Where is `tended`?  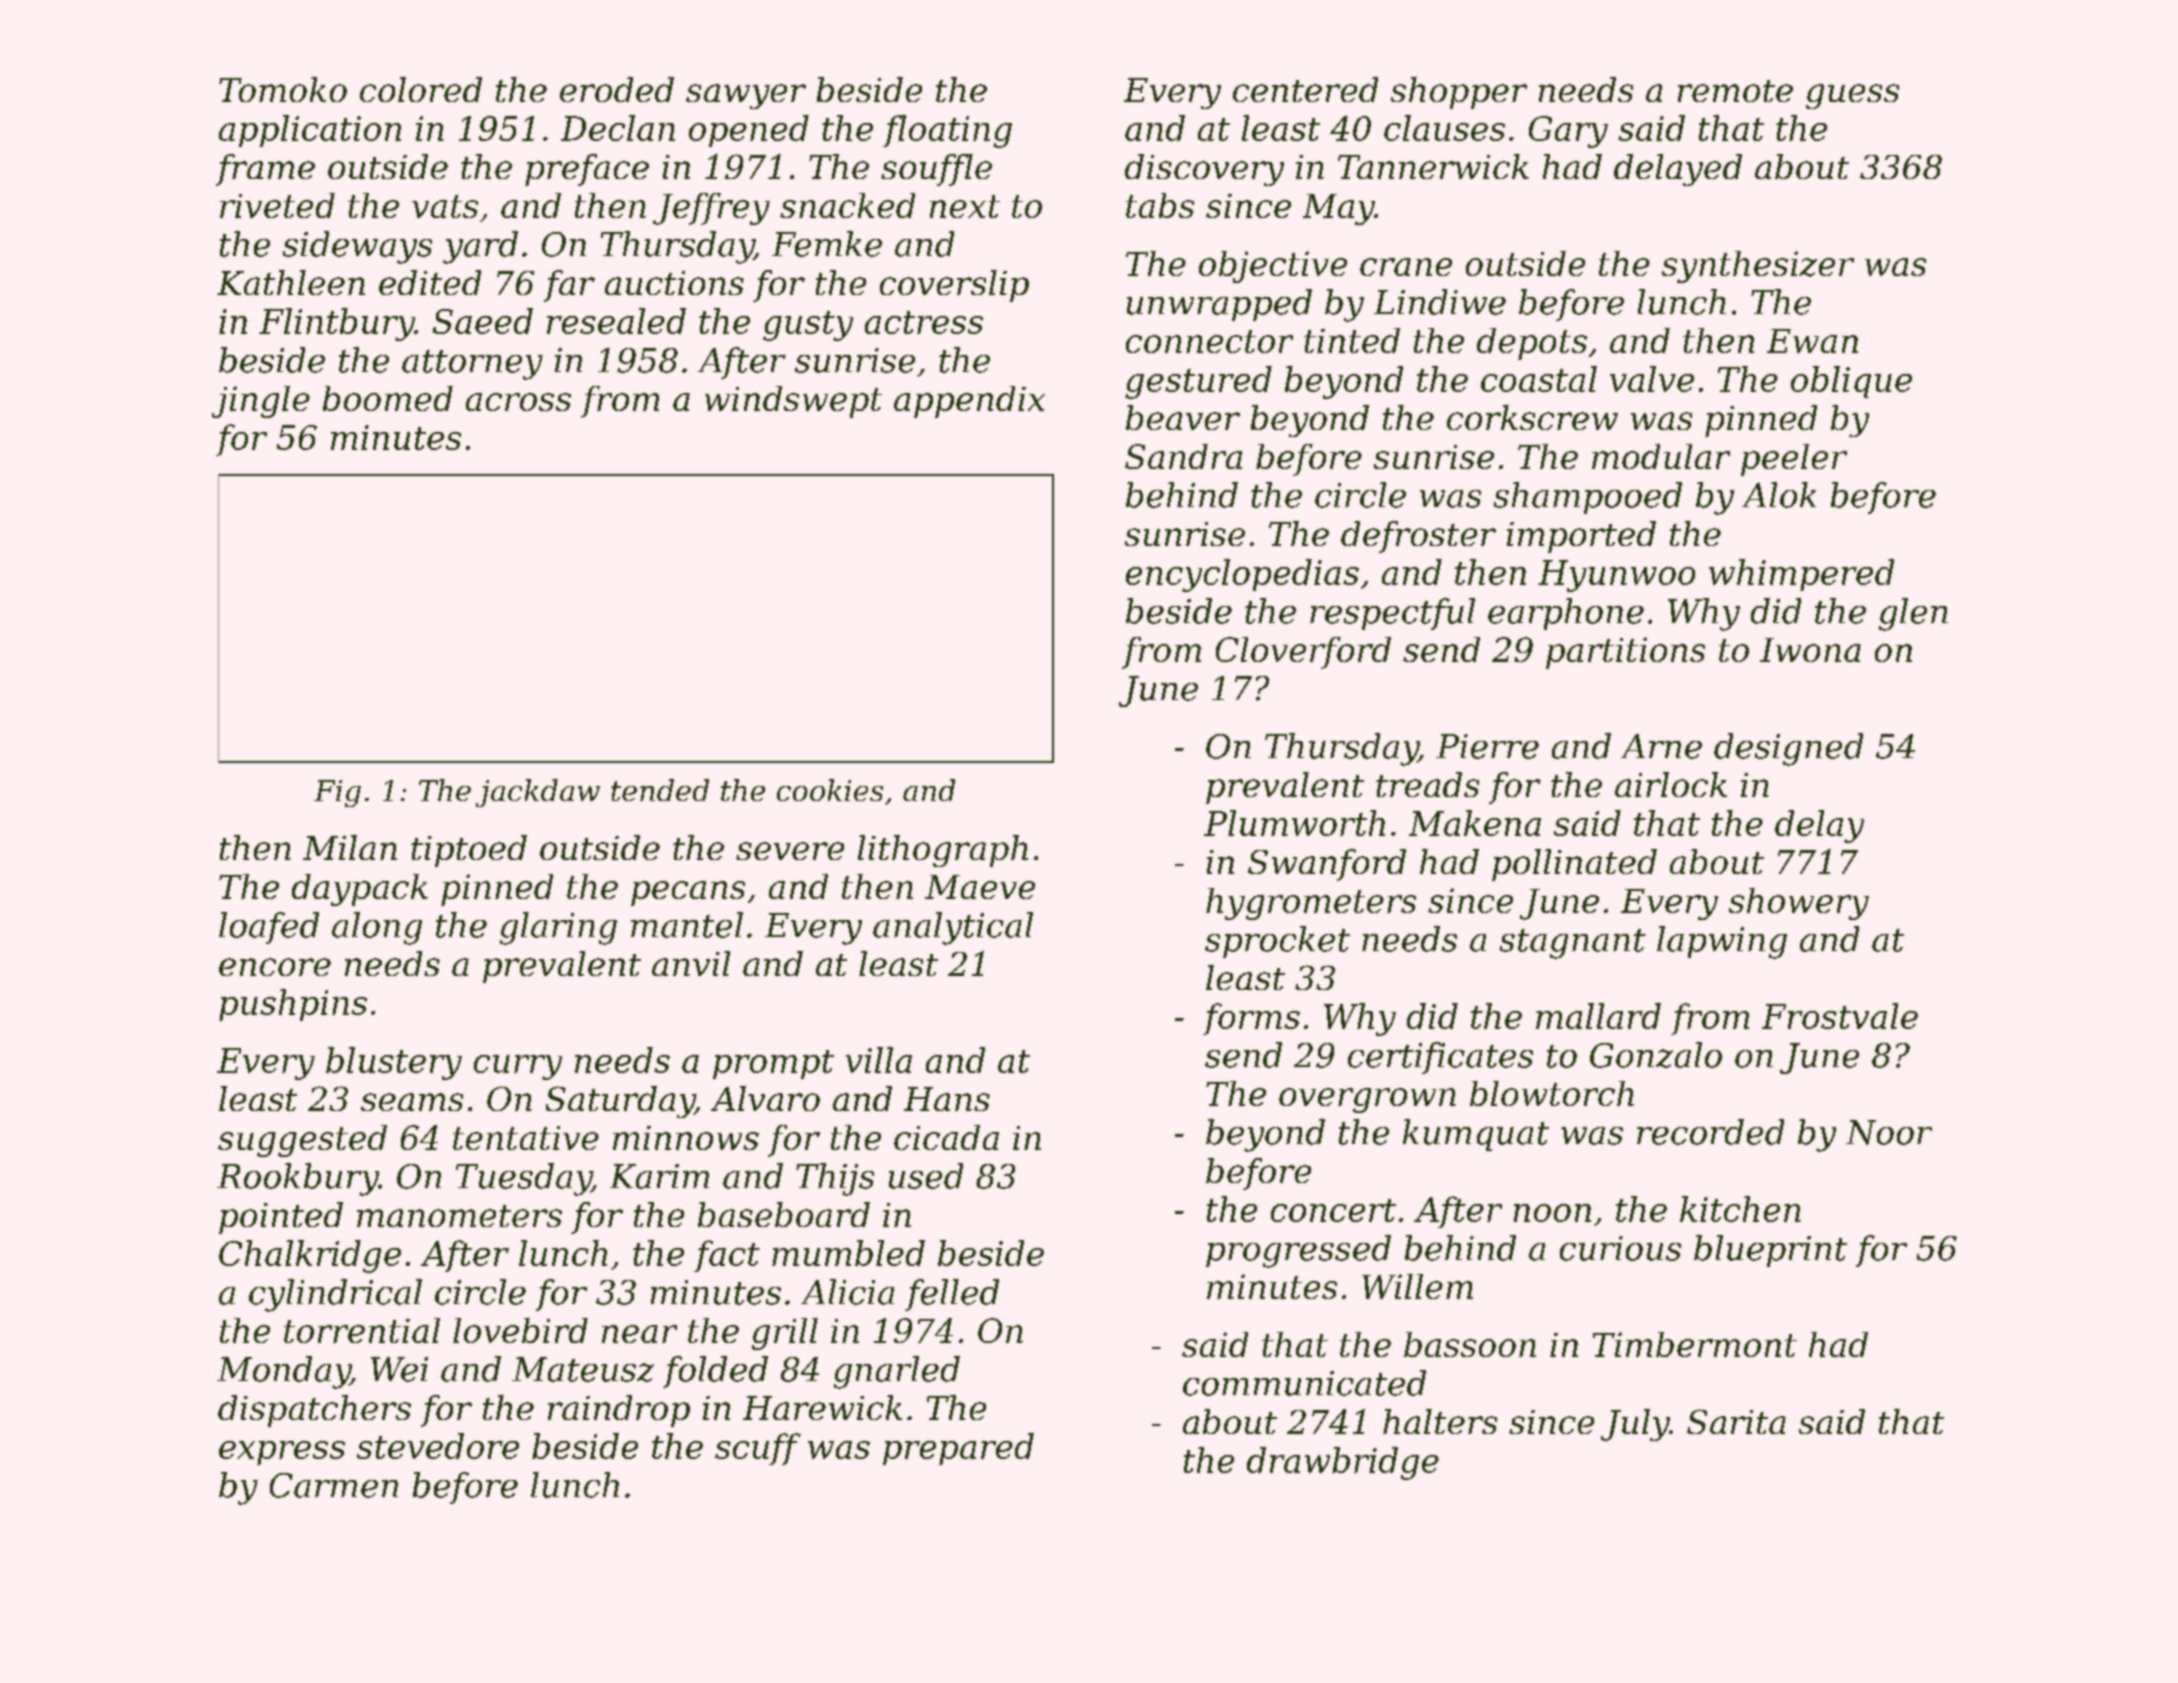 tended is located at coordinates (660, 790).
